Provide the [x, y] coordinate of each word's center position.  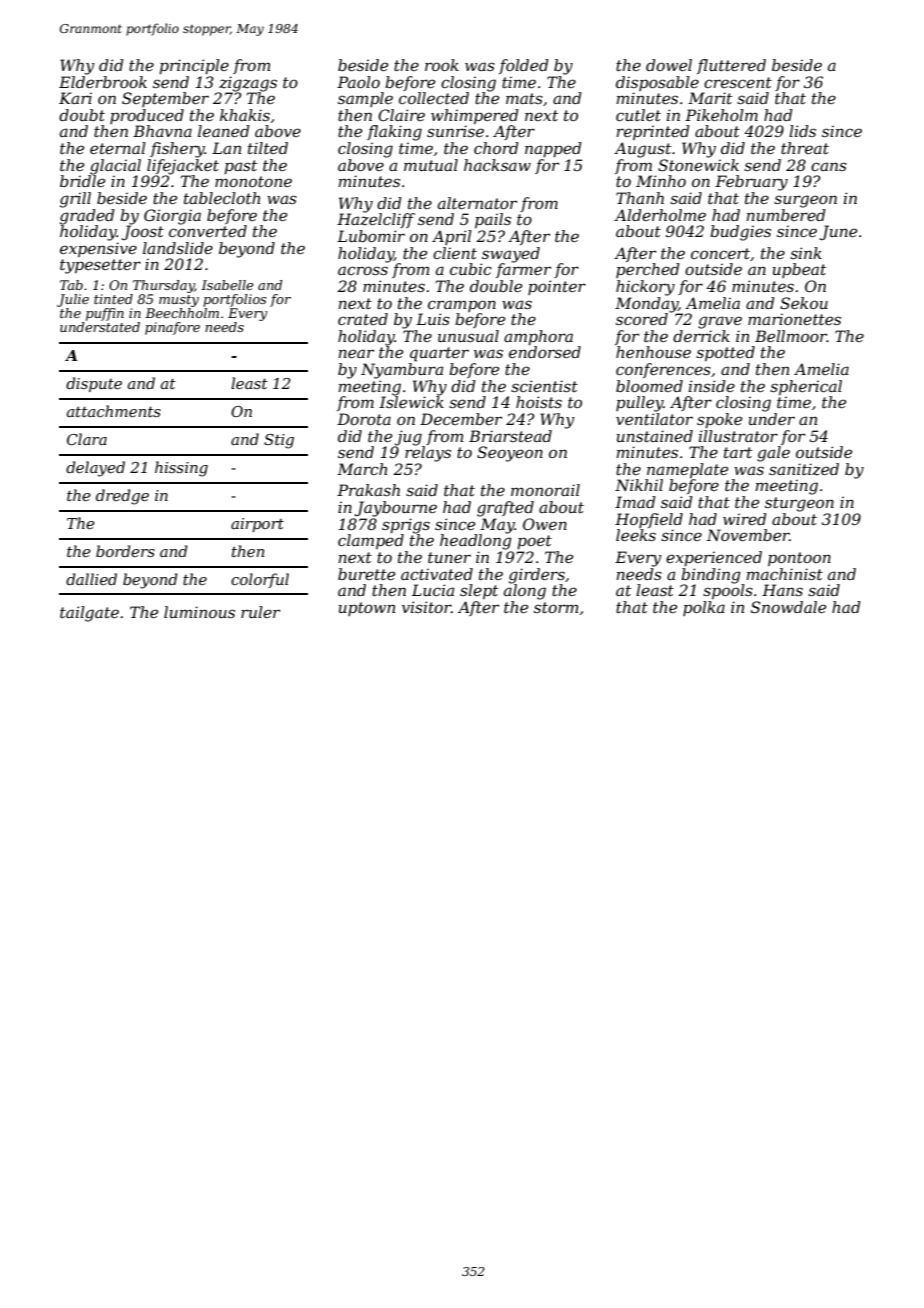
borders [125, 551]
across [363, 270]
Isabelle [227, 285]
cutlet [638, 115]
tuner [449, 557]
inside [712, 386]
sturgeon [799, 504]
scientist [544, 386]
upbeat [799, 270]
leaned [224, 131]
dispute [94, 384]
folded [524, 66]
